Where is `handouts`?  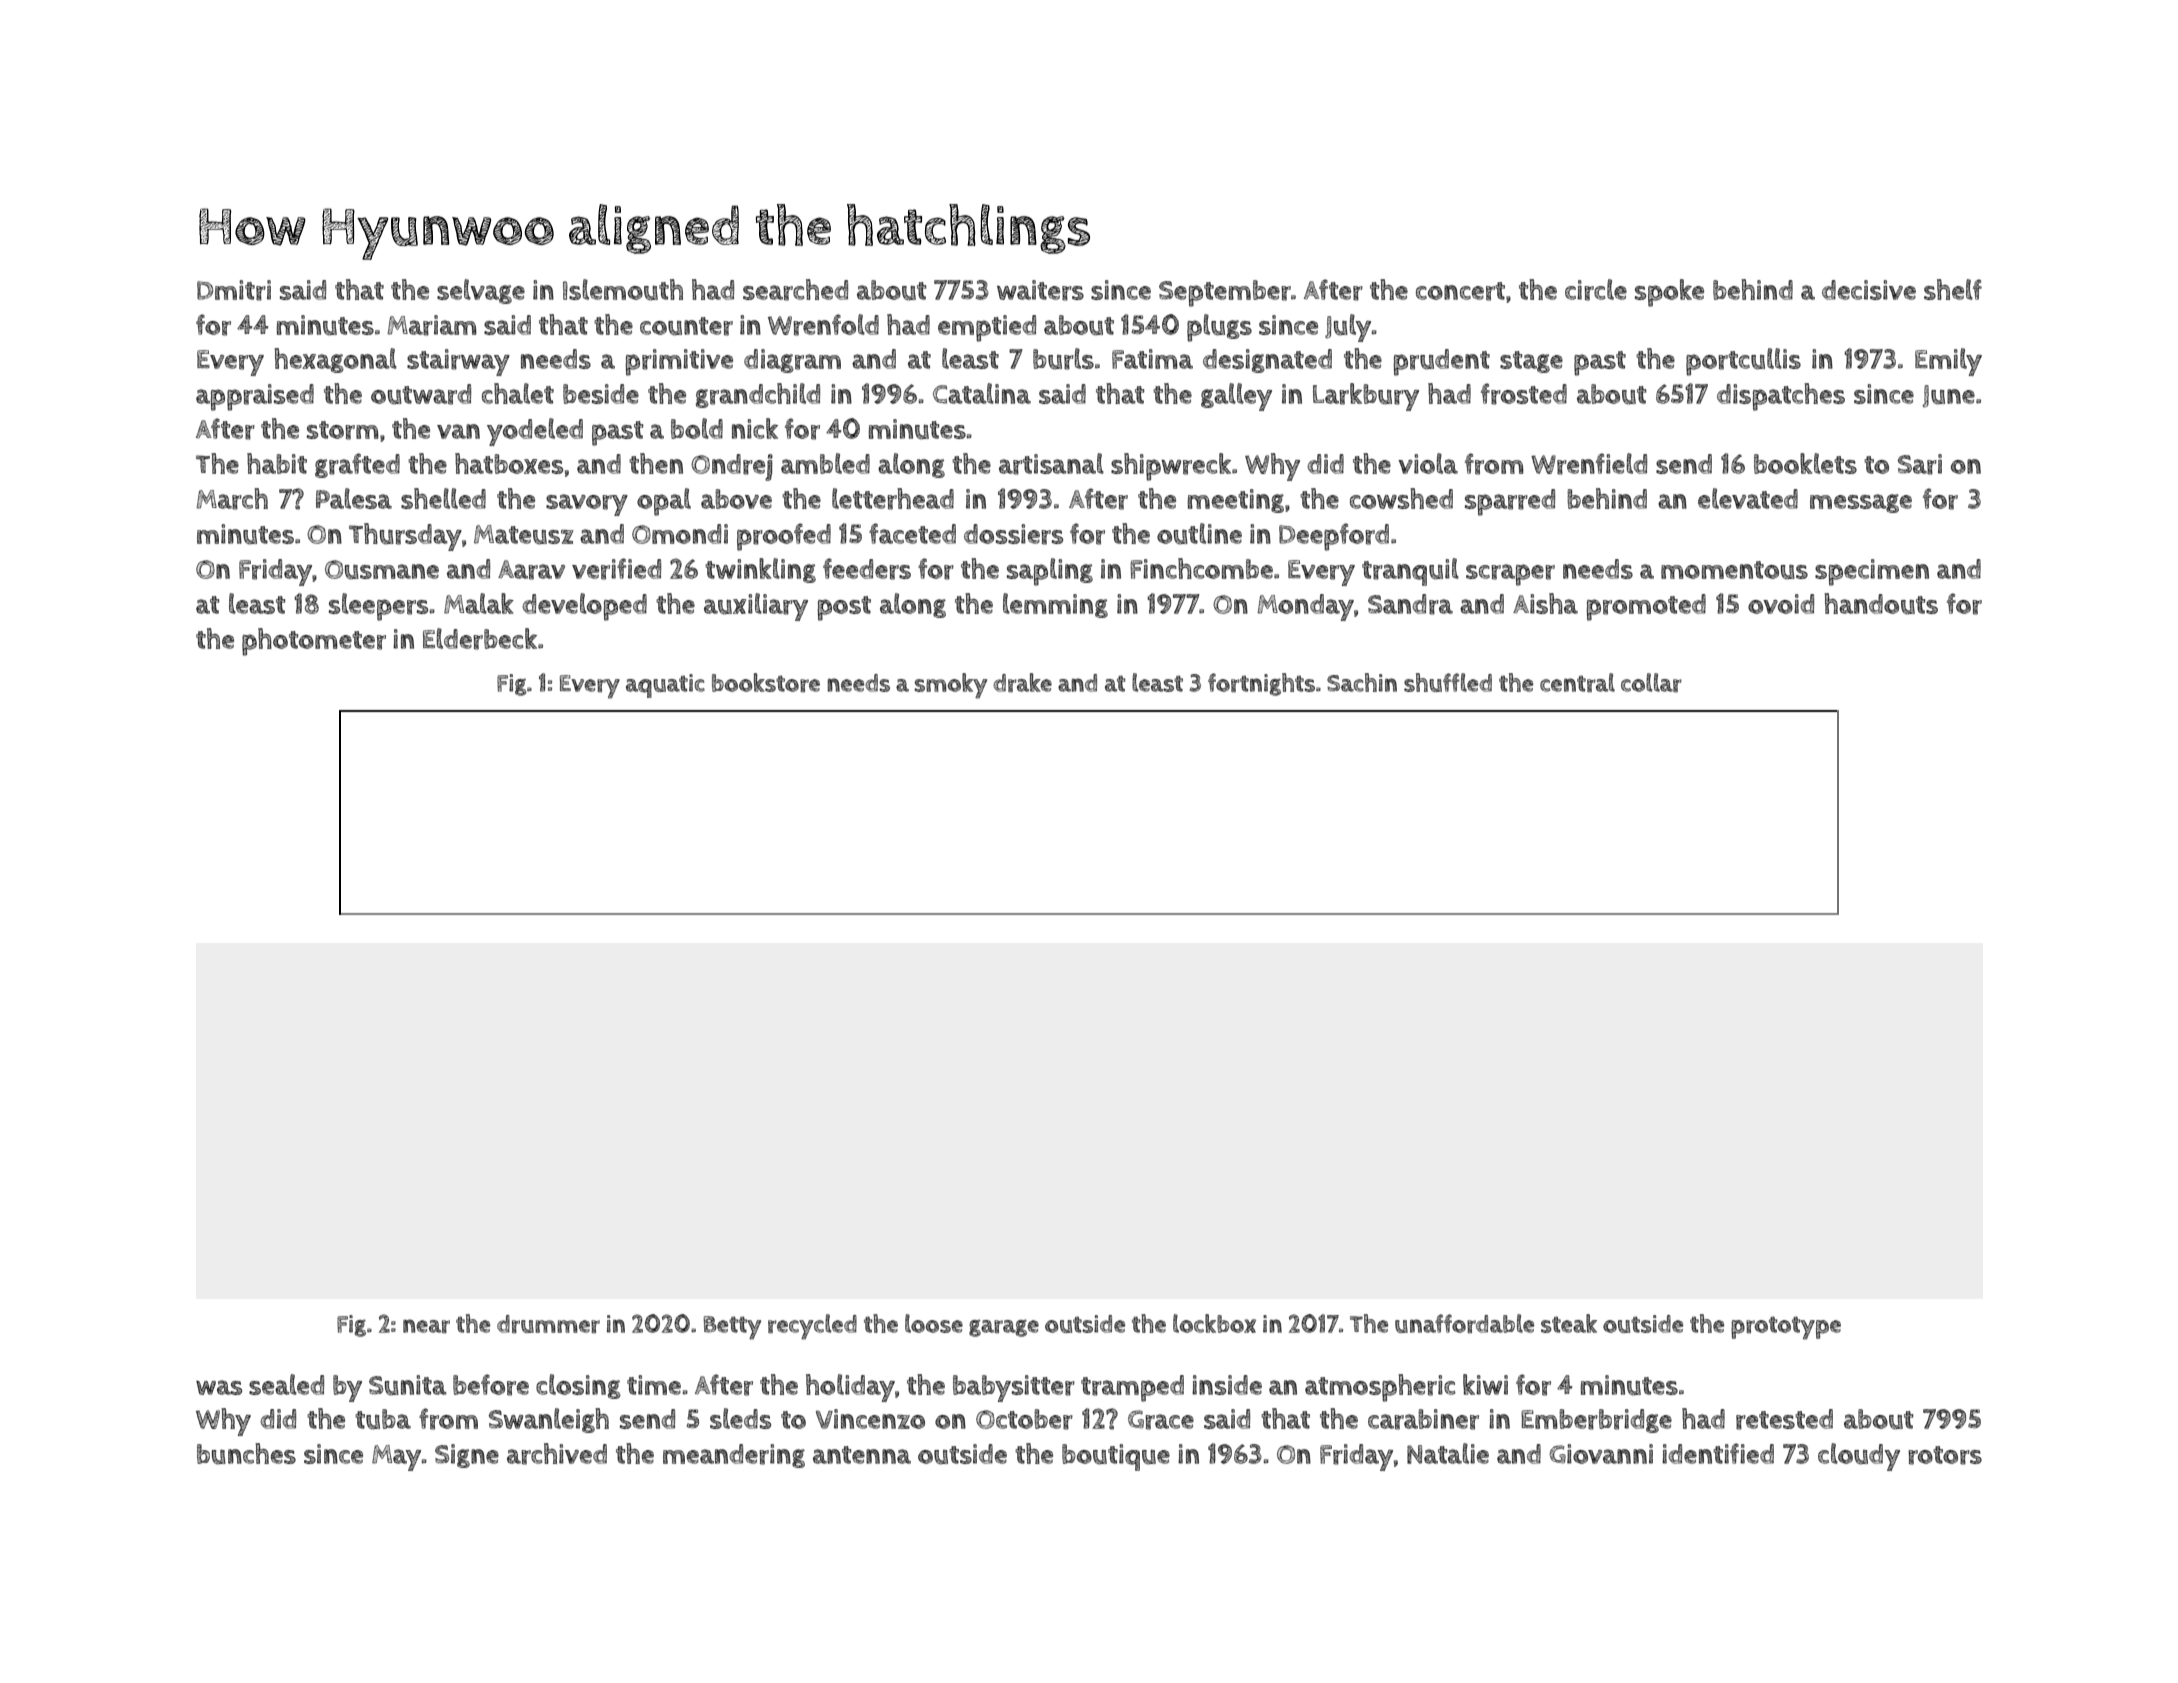 handouts is located at coordinates (1881, 604).
